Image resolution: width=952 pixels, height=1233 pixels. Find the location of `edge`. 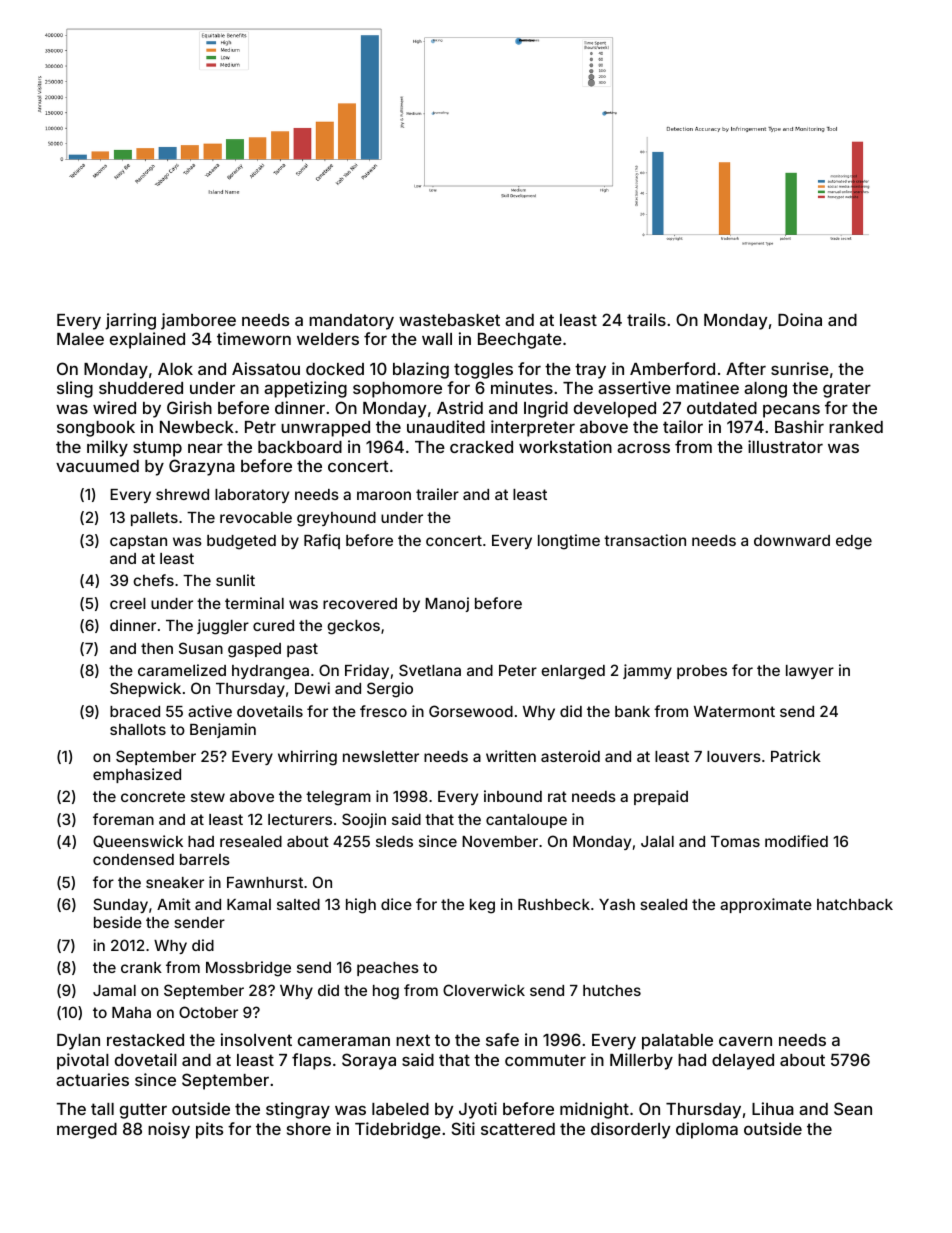

edge is located at coordinates (854, 542).
